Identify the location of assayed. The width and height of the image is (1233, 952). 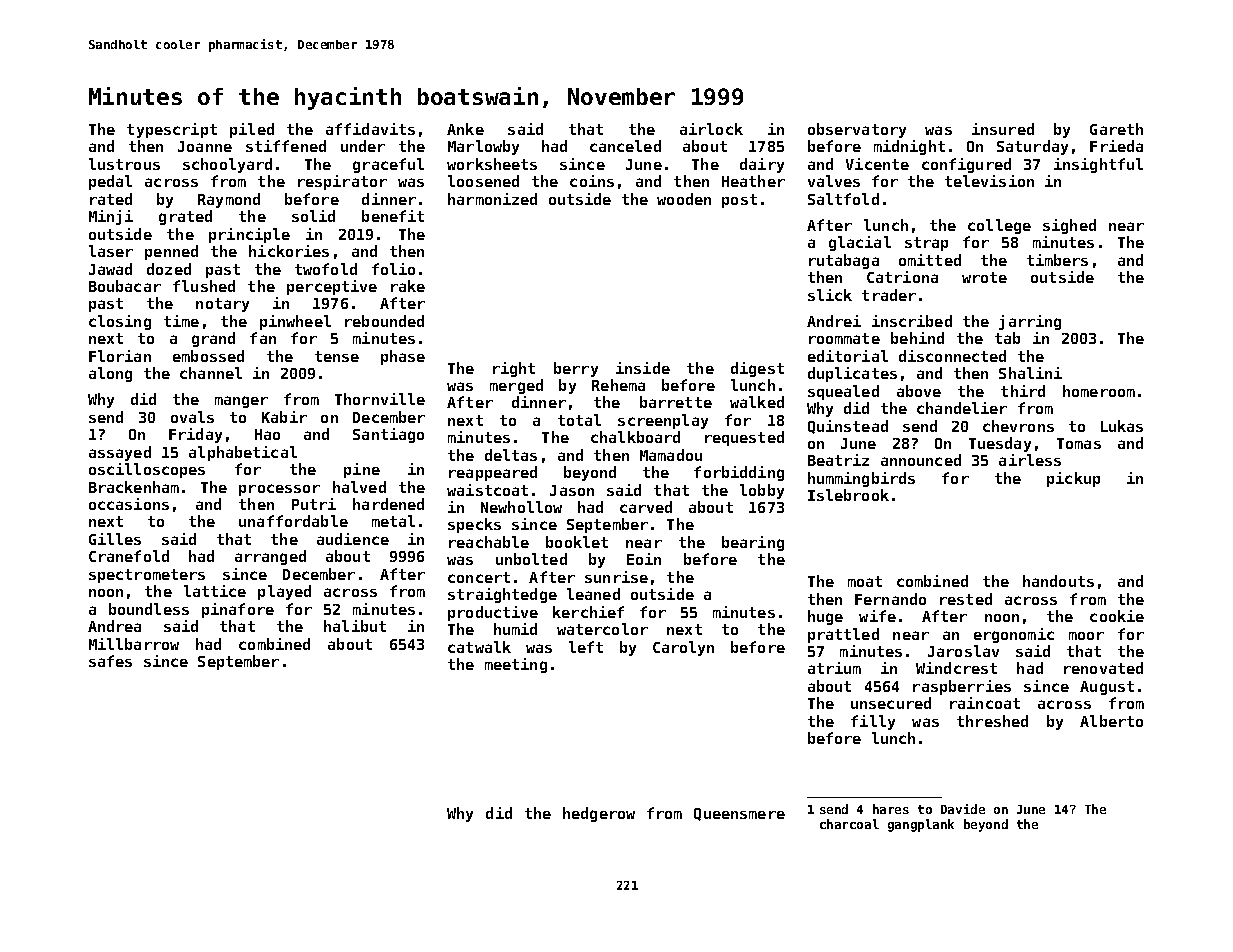
(120, 453).
